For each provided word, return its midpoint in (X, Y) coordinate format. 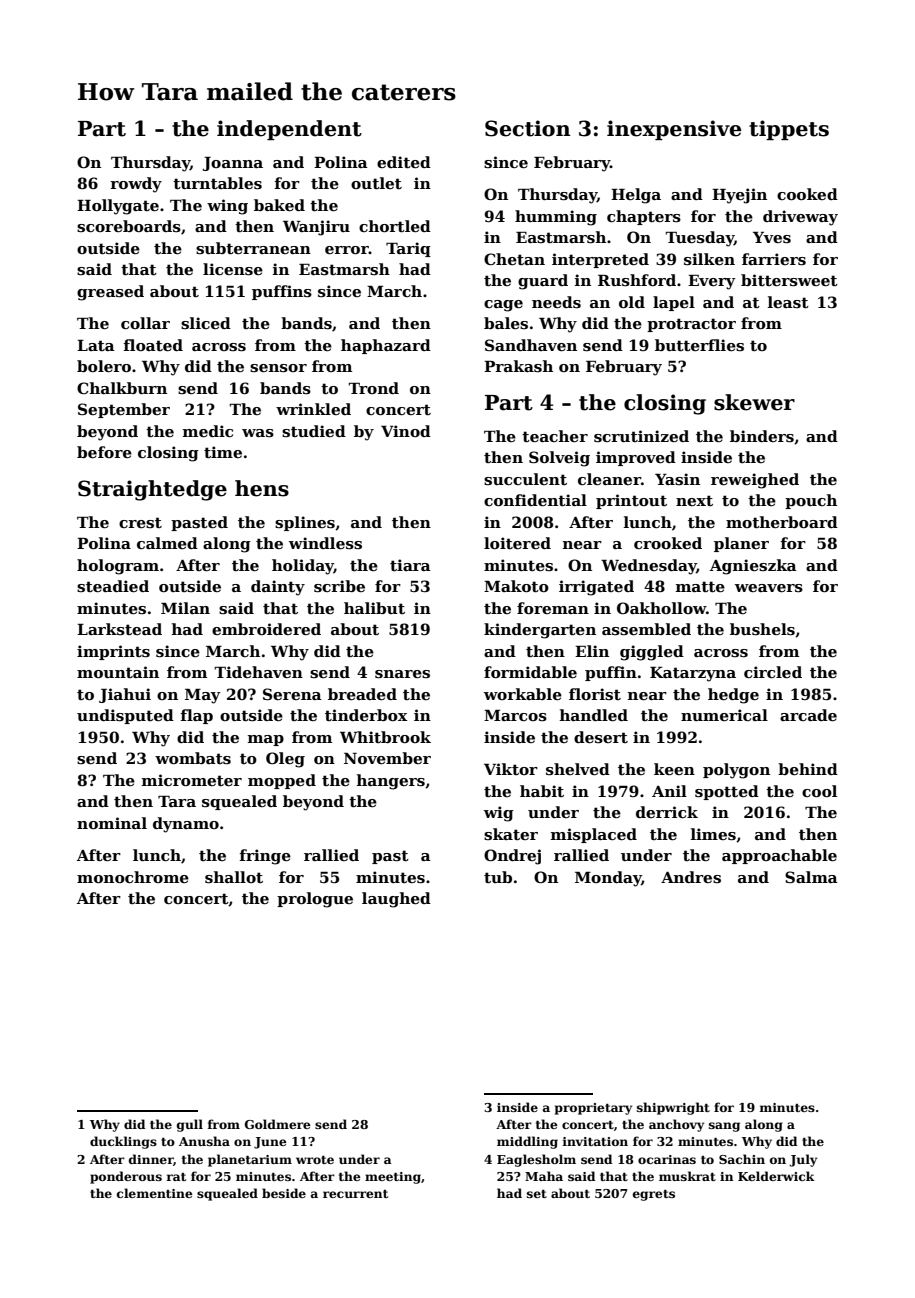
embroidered (266, 629)
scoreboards (129, 226)
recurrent (355, 1194)
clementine (155, 1193)
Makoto (516, 586)
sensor (278, 368)
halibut (374, 608)
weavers (769, 588)
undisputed (125, 716)
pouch (811, 501)
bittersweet (789, 280)
